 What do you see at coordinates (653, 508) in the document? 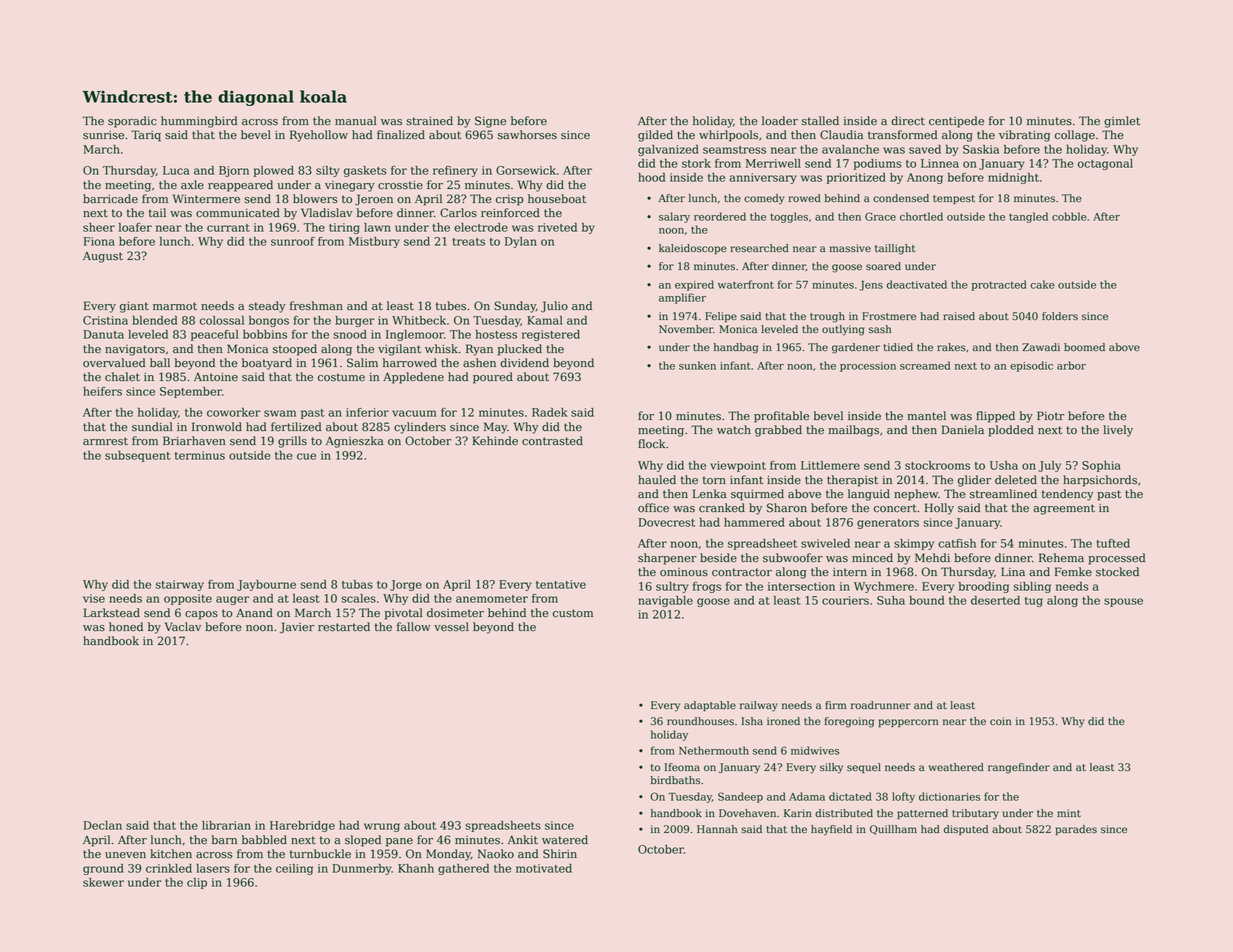
I see `office` at bounding box center [653, 508].
